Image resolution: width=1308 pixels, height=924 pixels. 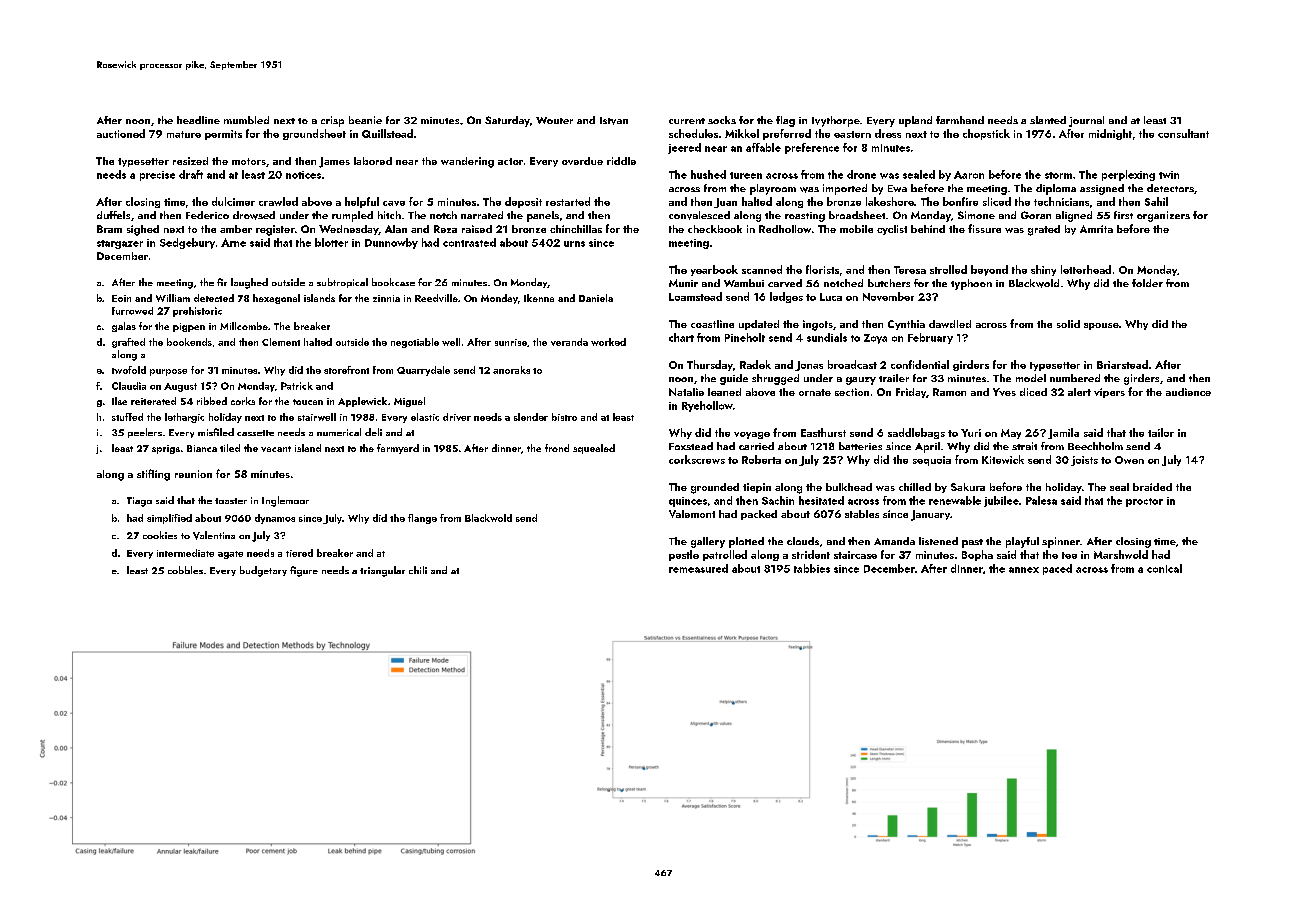 What do you see at coordinates (785, 121) in the screenshot?
I see `flag` at bounding box center [785, 121].
